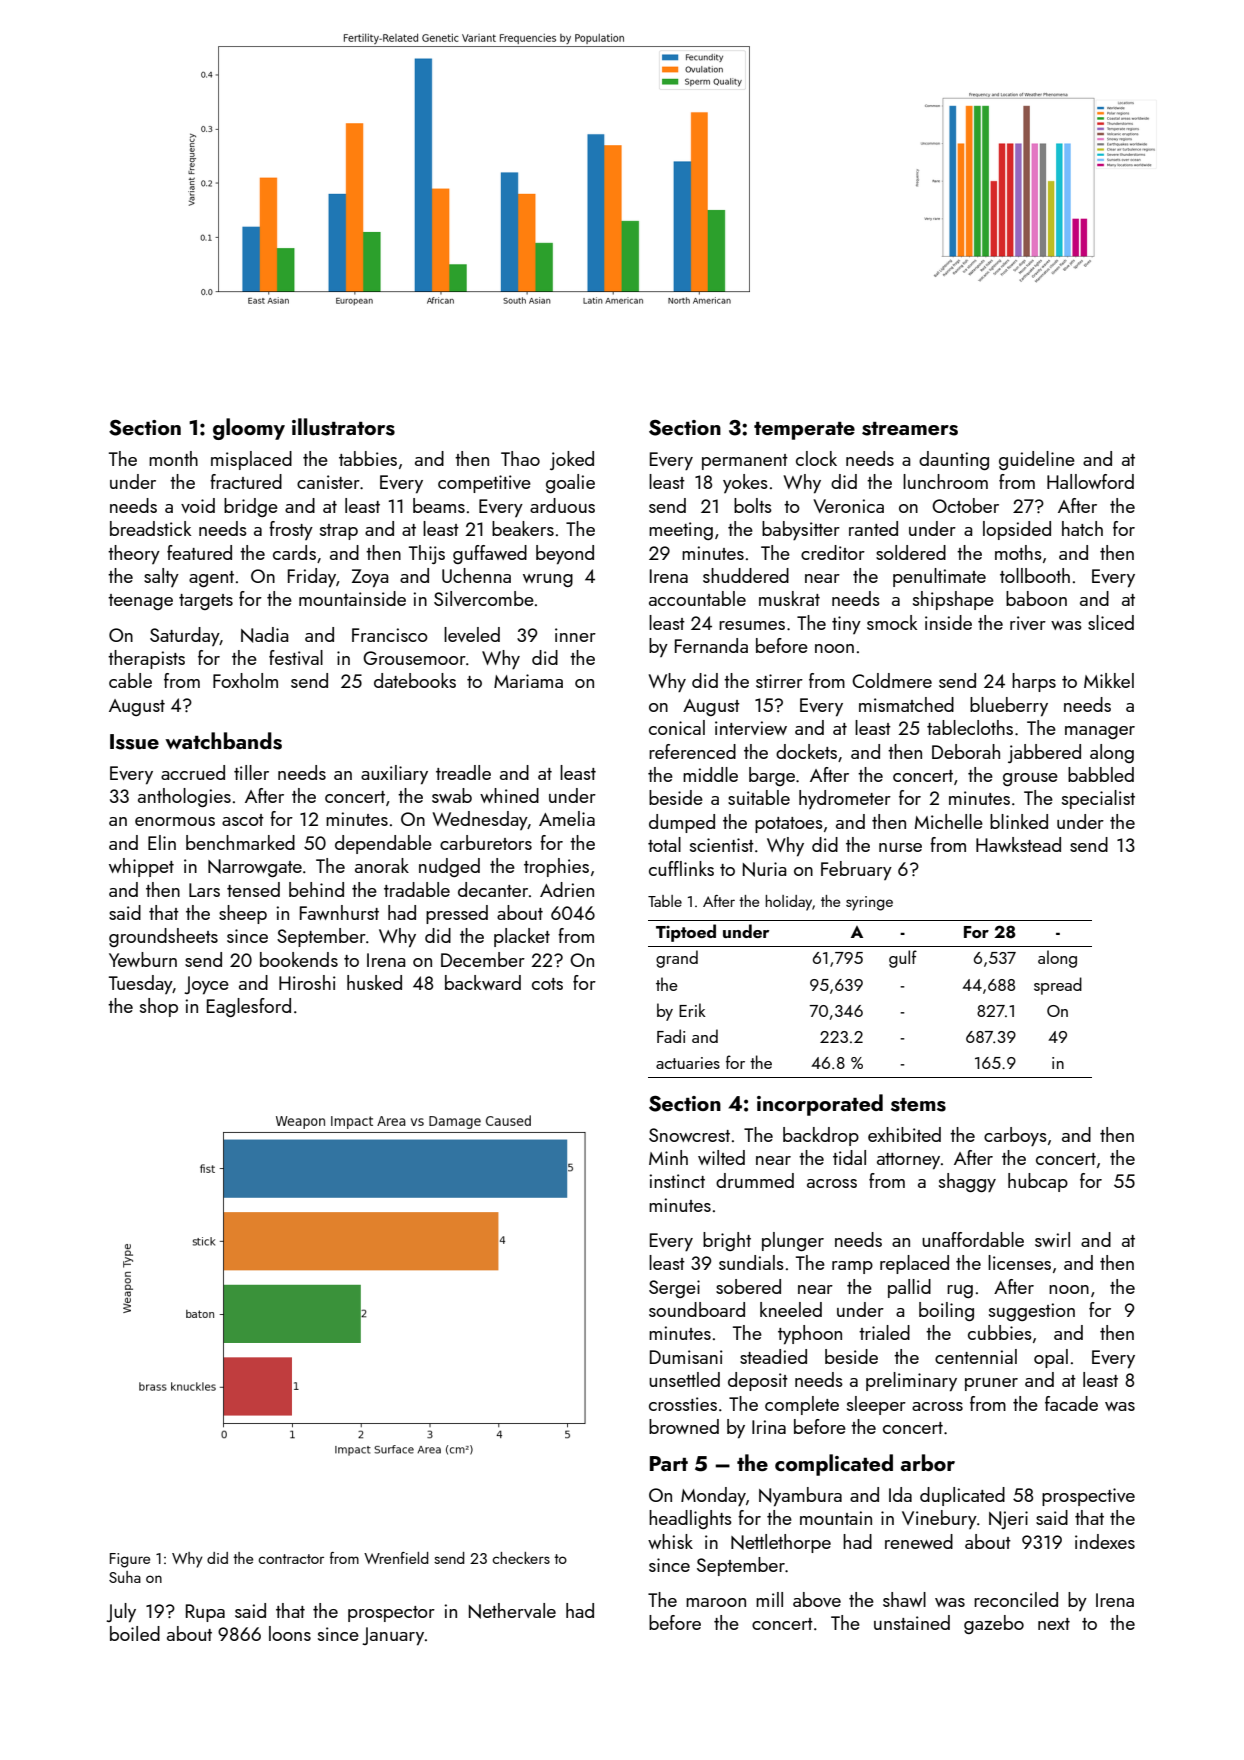 The width and height of the document is (1244, 1760). Describe the element at coordinates (249, 1007) in the document. I see `Eaglesford` at that location.
